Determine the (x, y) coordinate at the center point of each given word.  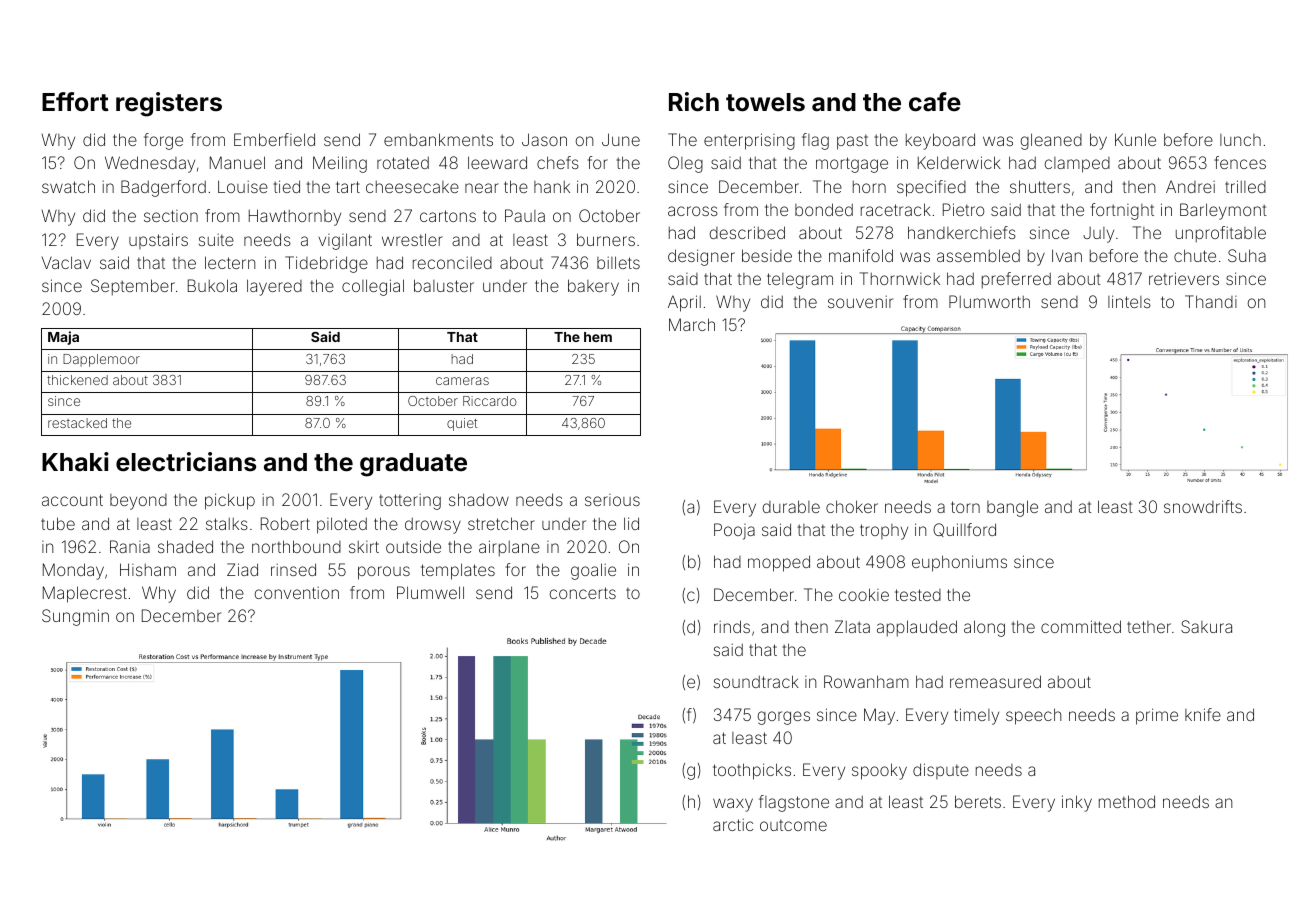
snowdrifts (1203, 506)
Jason (544, 139)
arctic (733, 825)
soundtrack (756, 681)
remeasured (995, 681)
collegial (373, 287)
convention (297, 593)
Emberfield (274, 139)
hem (598, 337)
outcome (793, 825)
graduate (413, 465)
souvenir (860, 302)
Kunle (1135, 139)
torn (965, 507)
